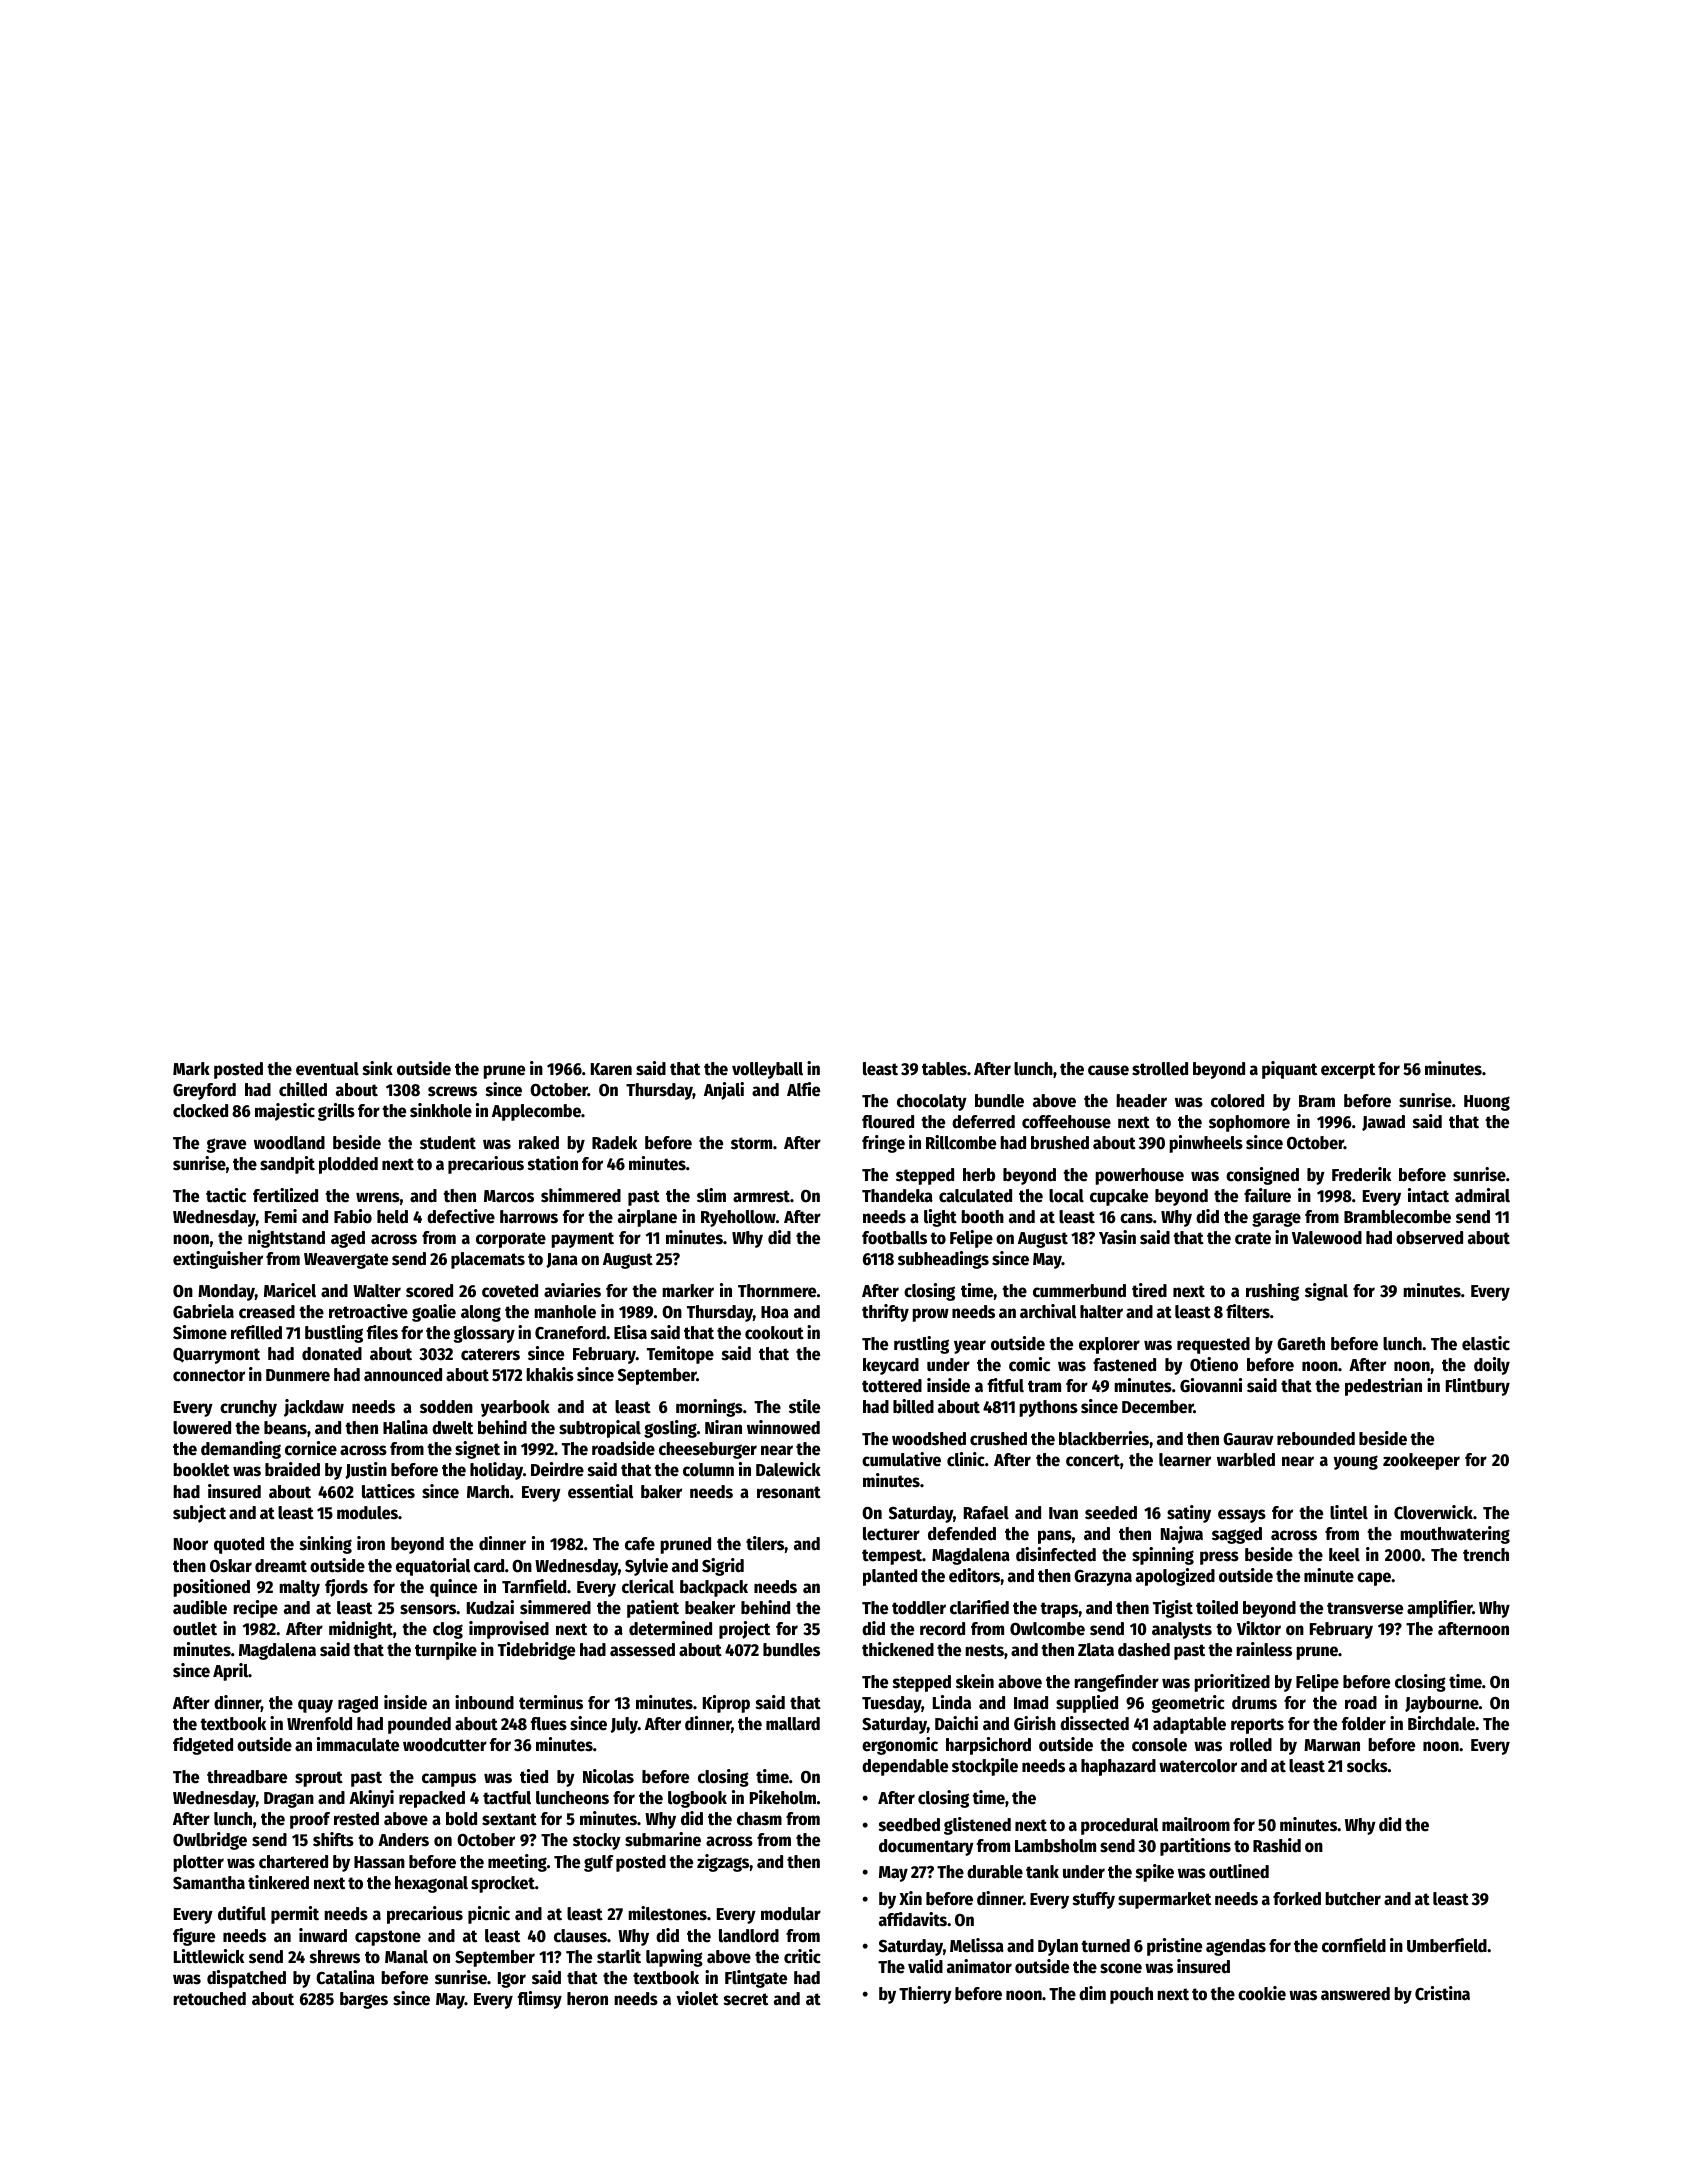  What do you see at coordinates (975, 1196) in the screenshot?
I see `calculated` at bounding box center [975, 1196].
